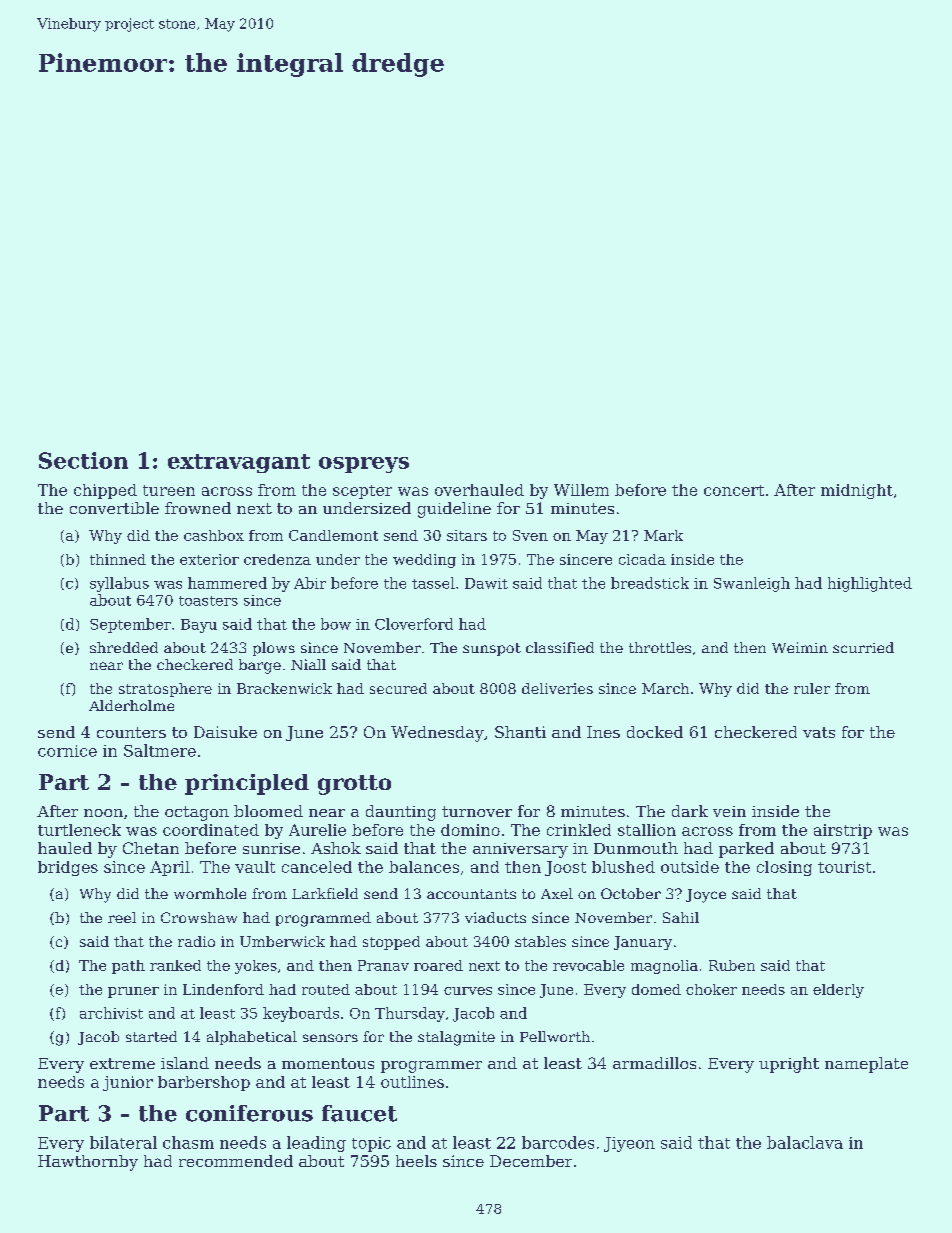 This page has width=952, height=1233. Describe the element at coordinates (198, 508) in the page. I see `frowned` at that location.
